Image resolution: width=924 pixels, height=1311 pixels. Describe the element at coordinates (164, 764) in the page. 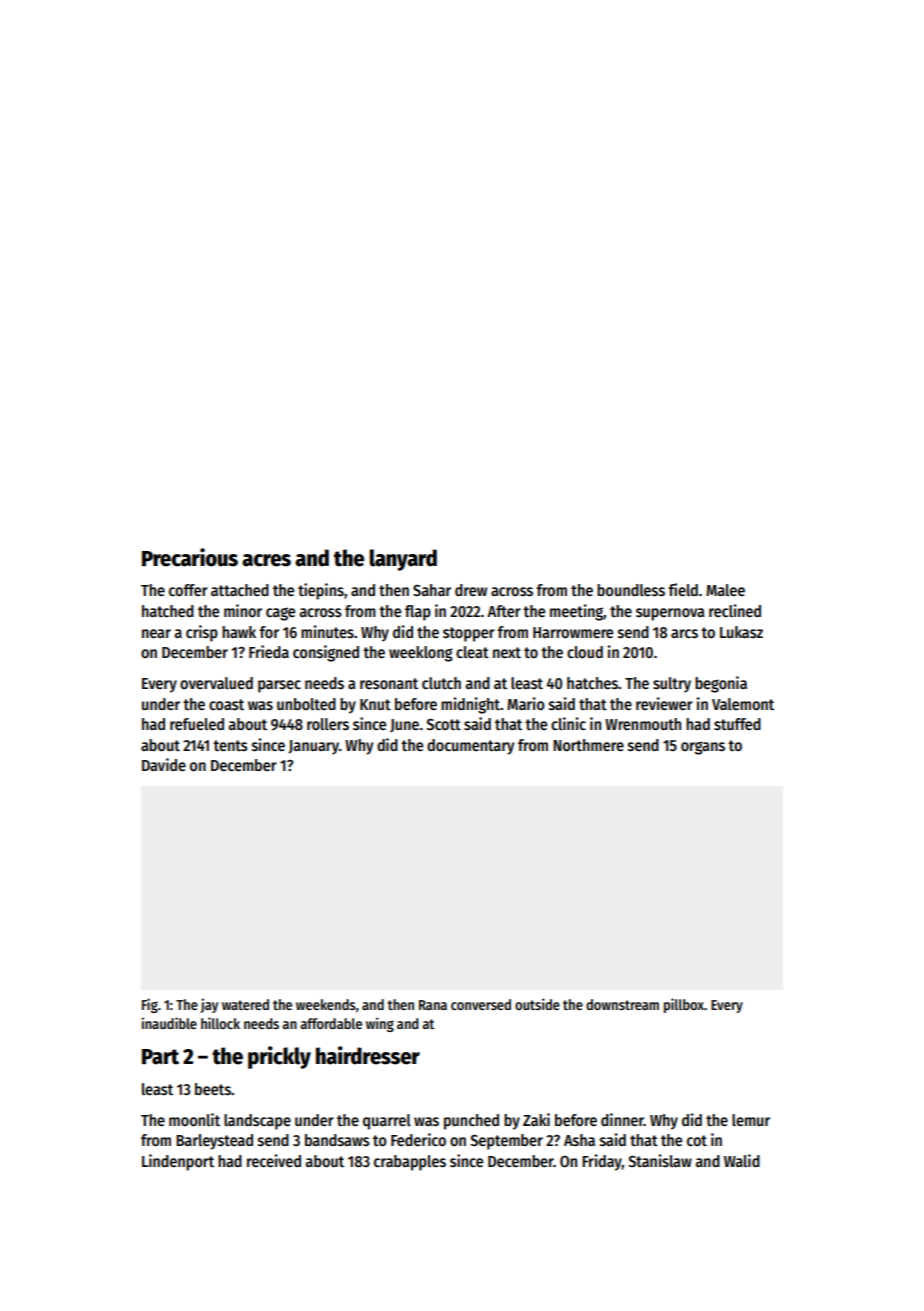

I see `Davide` at that location.
